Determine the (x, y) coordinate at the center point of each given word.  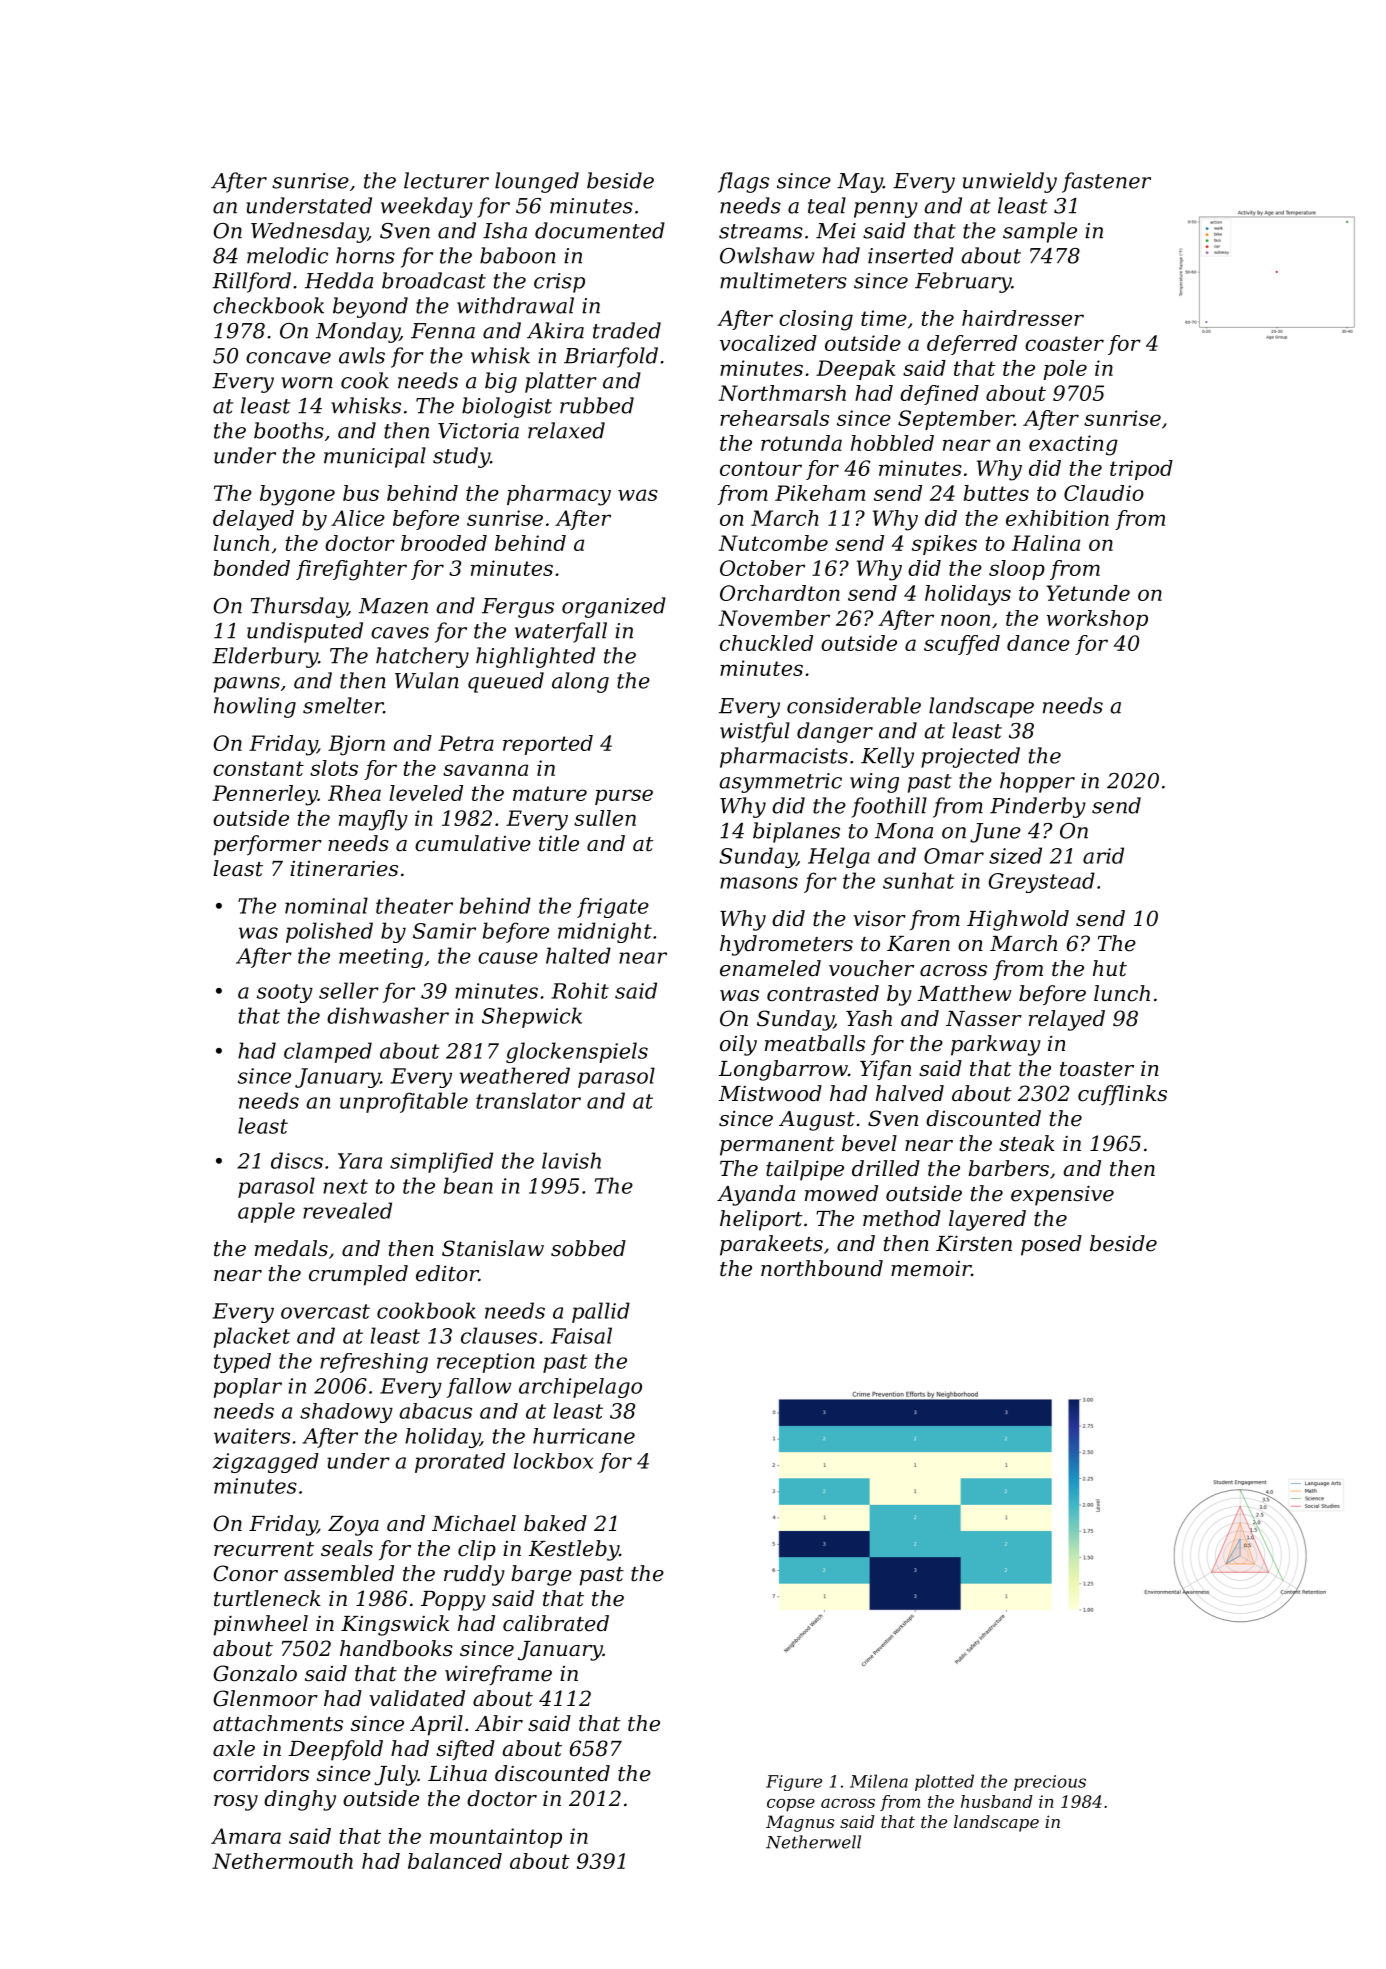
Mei (836, 231)
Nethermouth (282, 1861)
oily (738, 1045)
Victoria (478, 431)
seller (349, 990)
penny (886, 210)
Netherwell (813, 1842)
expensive (1062, 1195)
